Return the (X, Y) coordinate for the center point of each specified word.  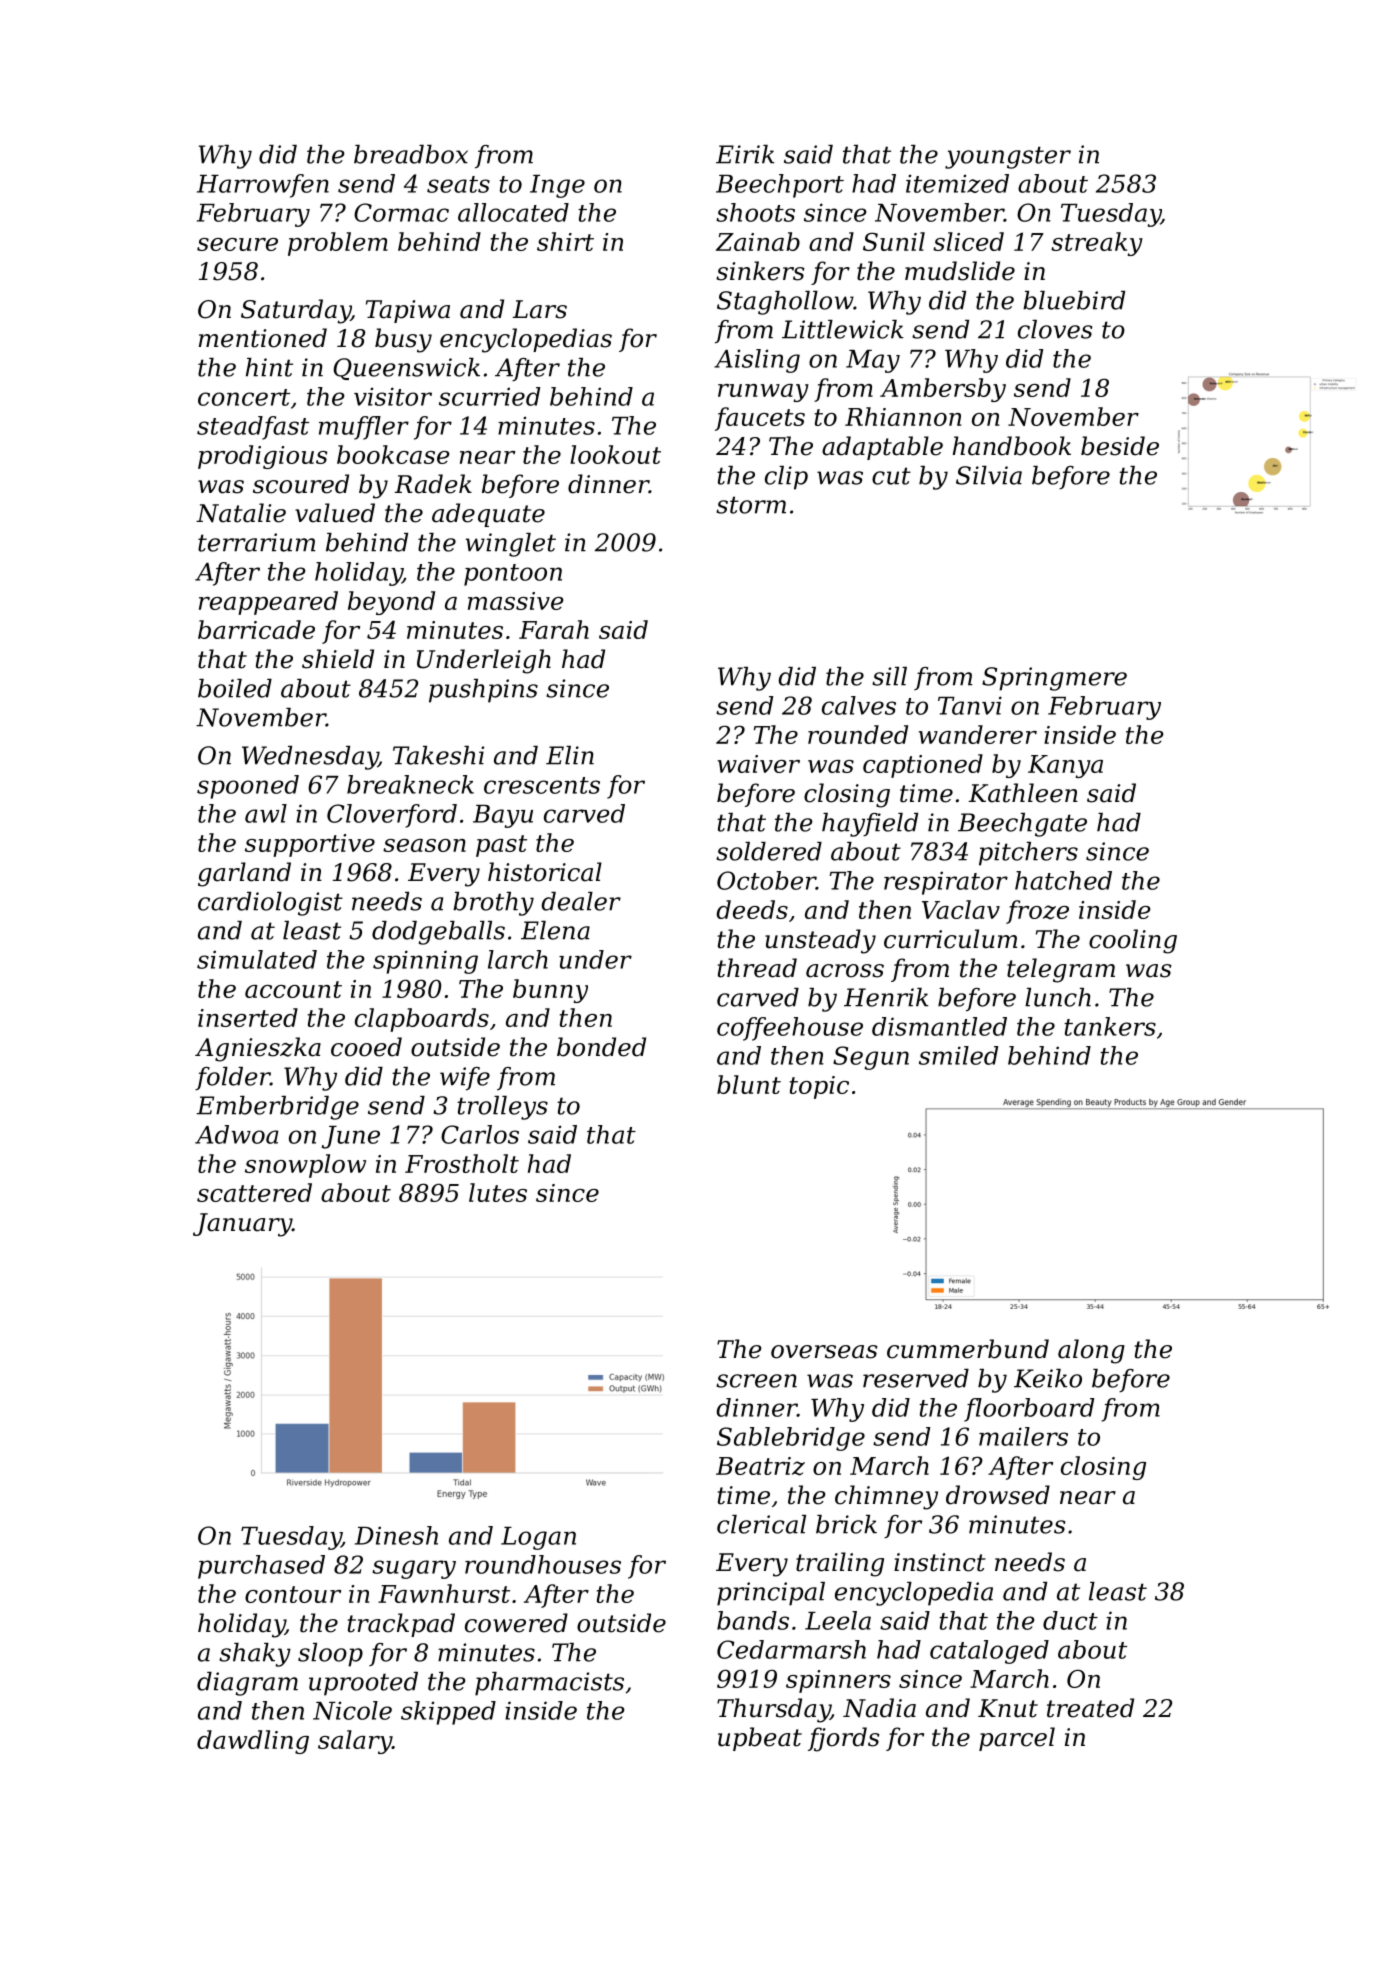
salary (355, 1742)
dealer (581, 901)
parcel (1017, 1739)
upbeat (760, 1739)
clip (786, 478)
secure (237, 244)
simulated (257, 959)
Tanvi (970, 705)
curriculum (950, 939)
